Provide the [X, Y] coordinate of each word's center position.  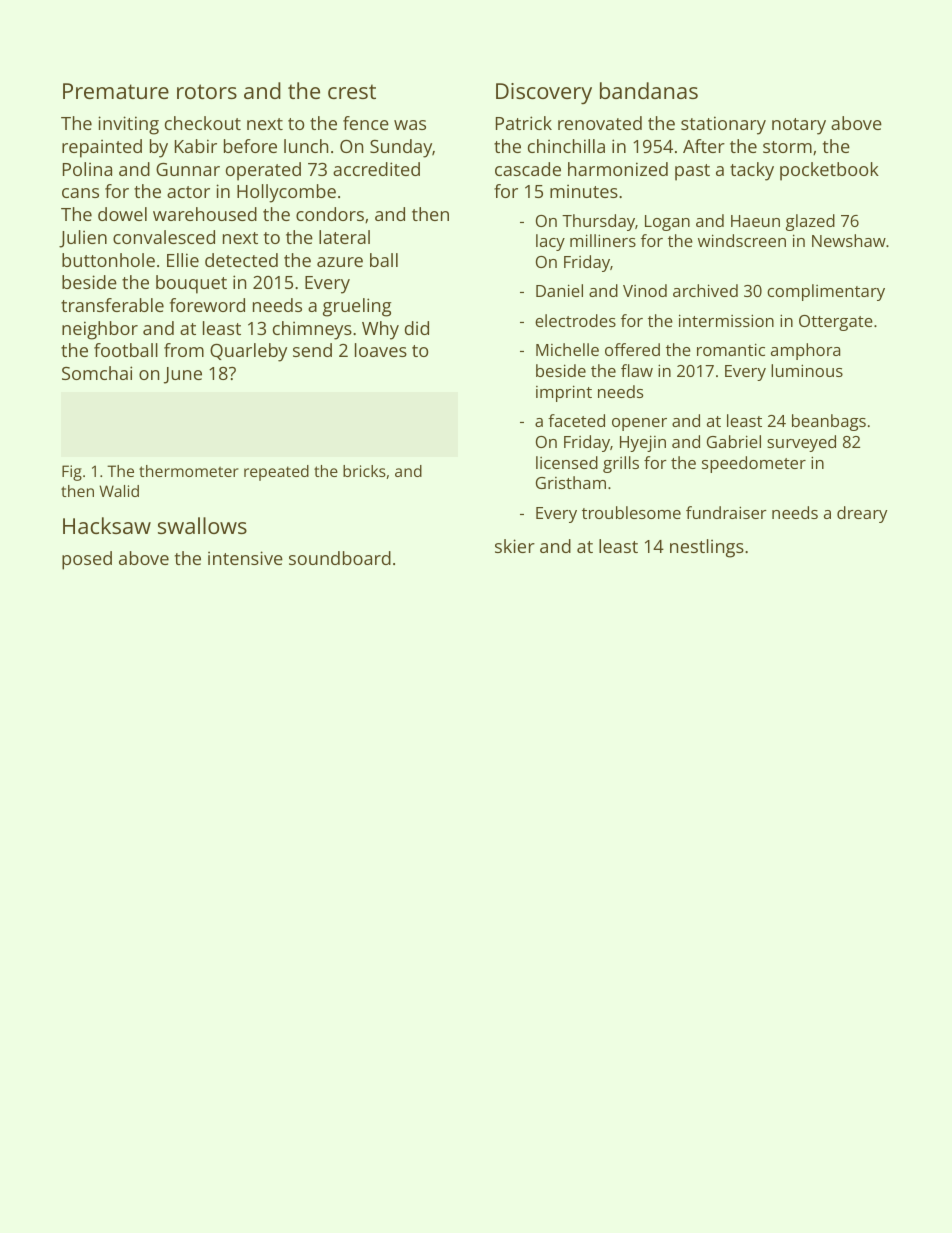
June [183, 375]
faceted [576, 420]
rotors [207, 91]
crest [352, 91]
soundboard [340, 558]
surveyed [801, 443]
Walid [119, 491]
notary [799, 126]
